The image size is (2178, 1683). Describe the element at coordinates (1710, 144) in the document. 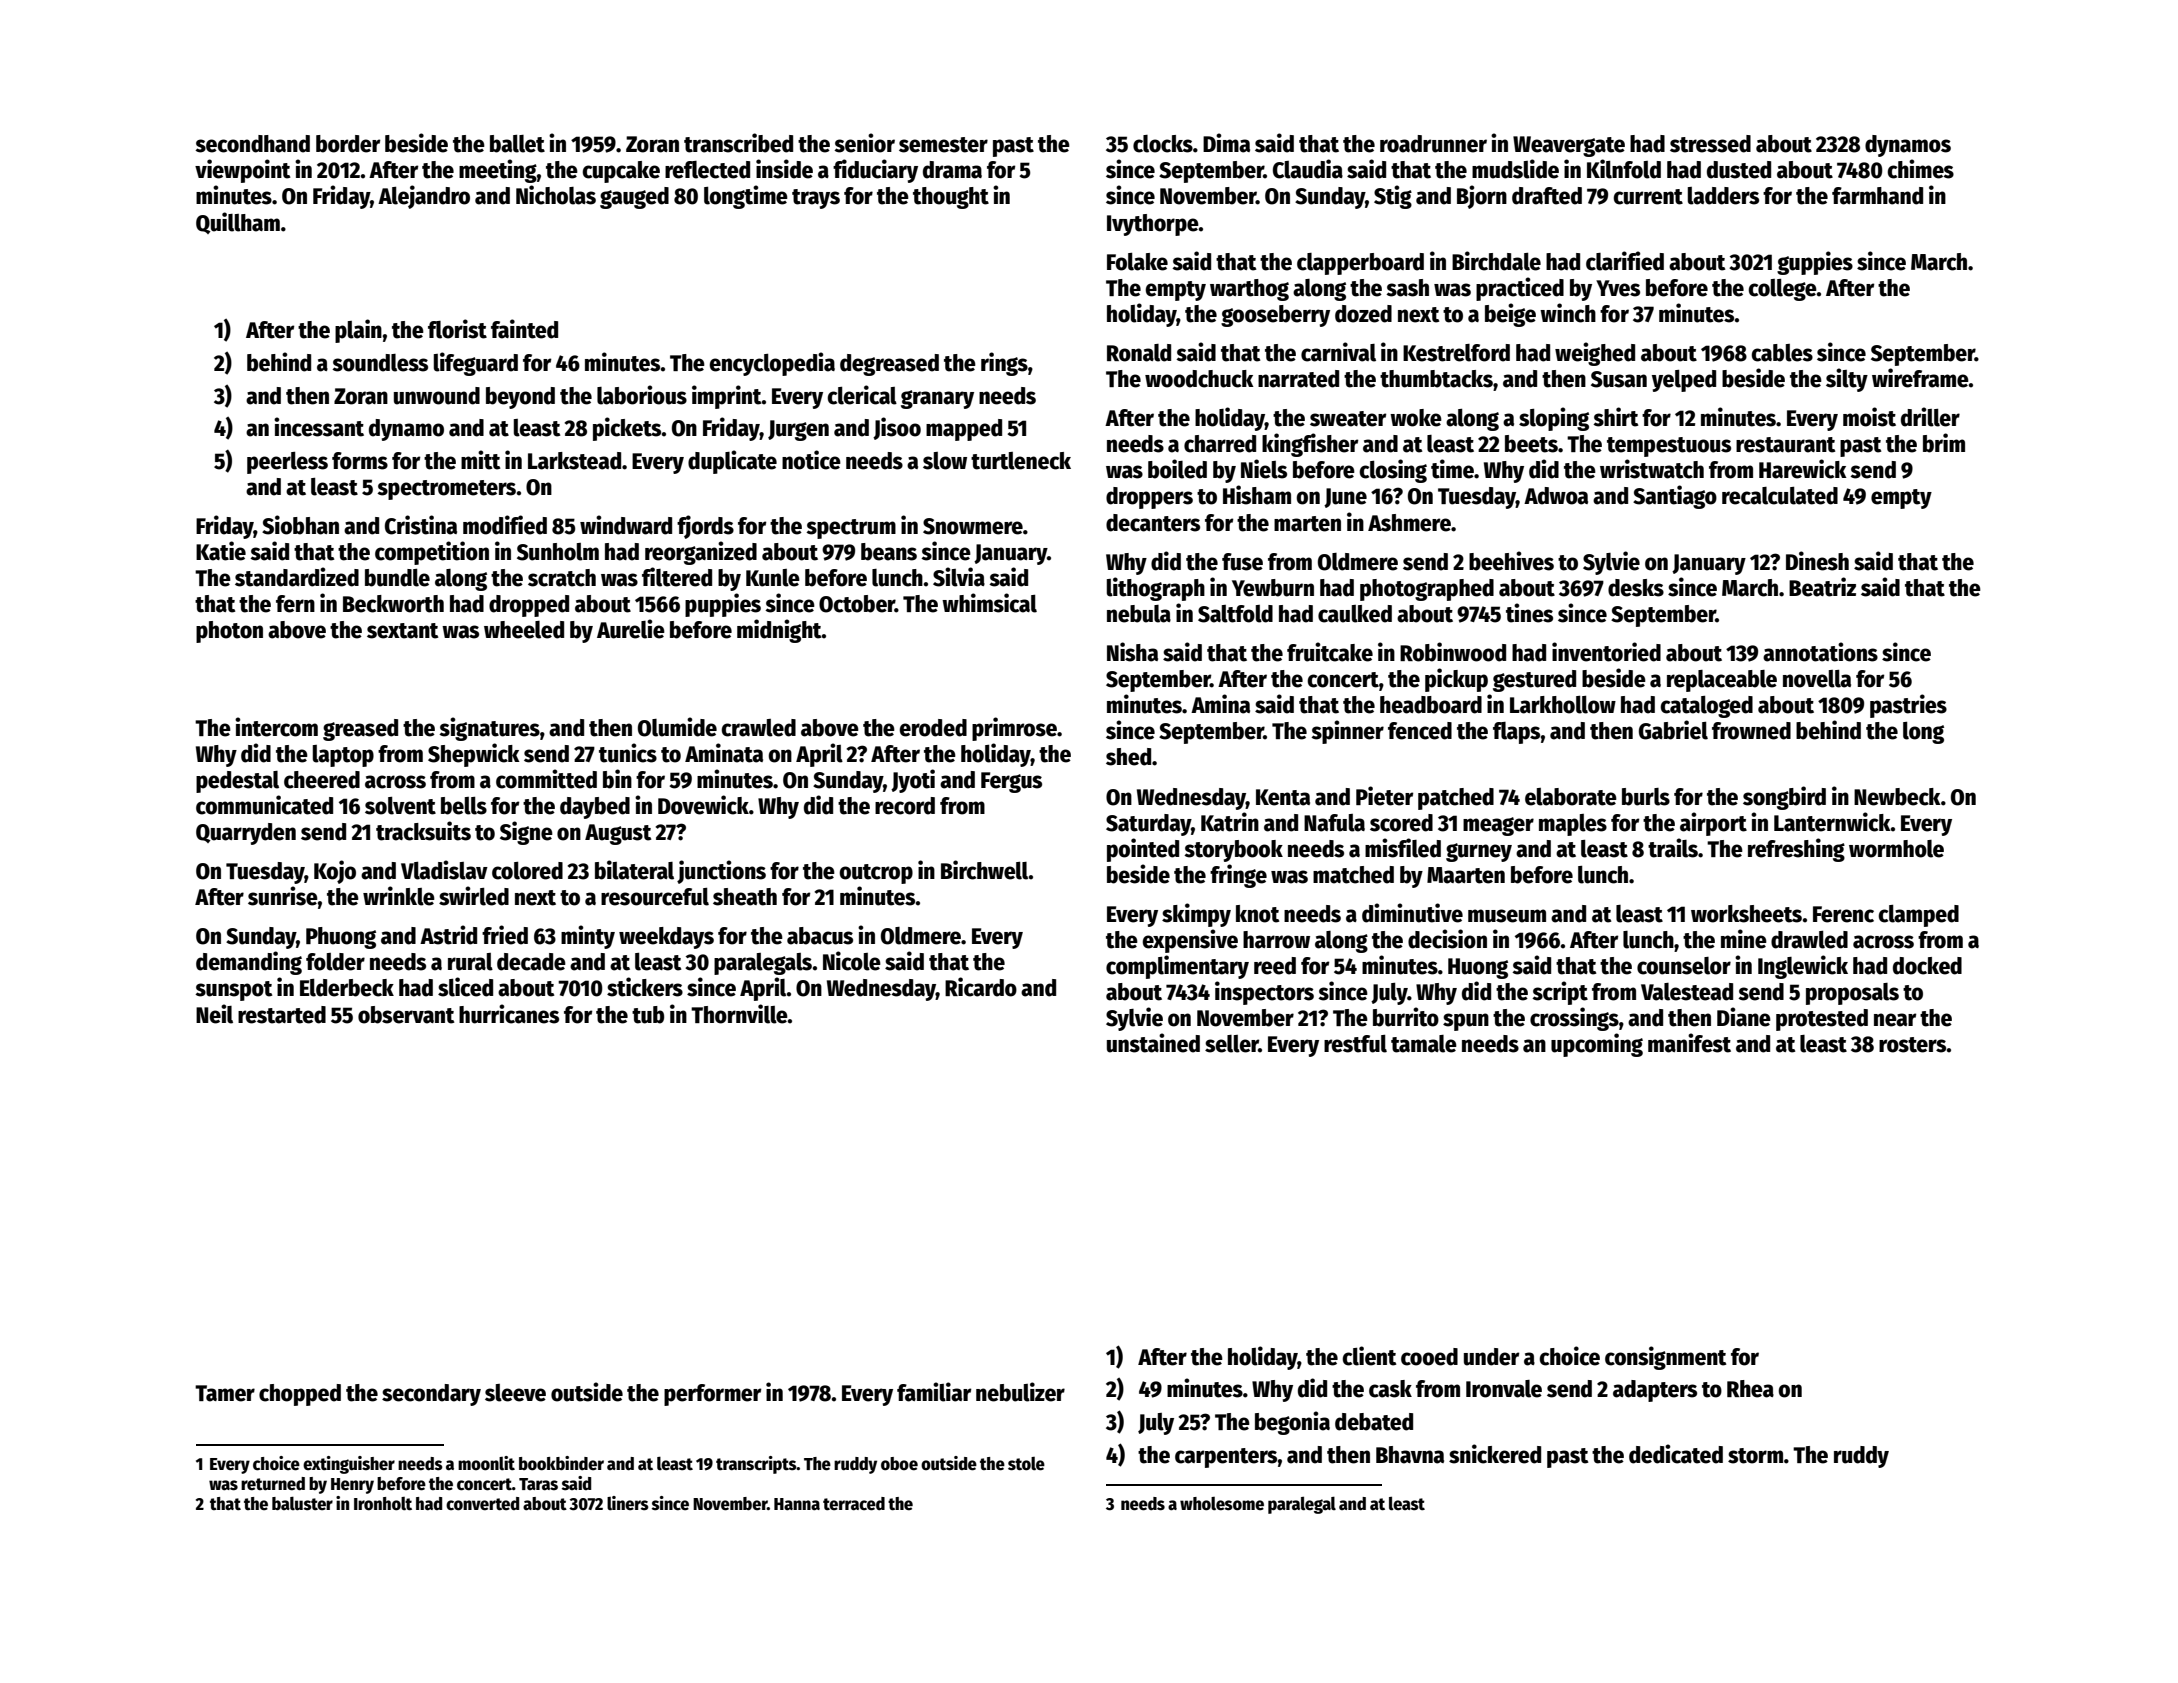

I see `stressed` at that location.
